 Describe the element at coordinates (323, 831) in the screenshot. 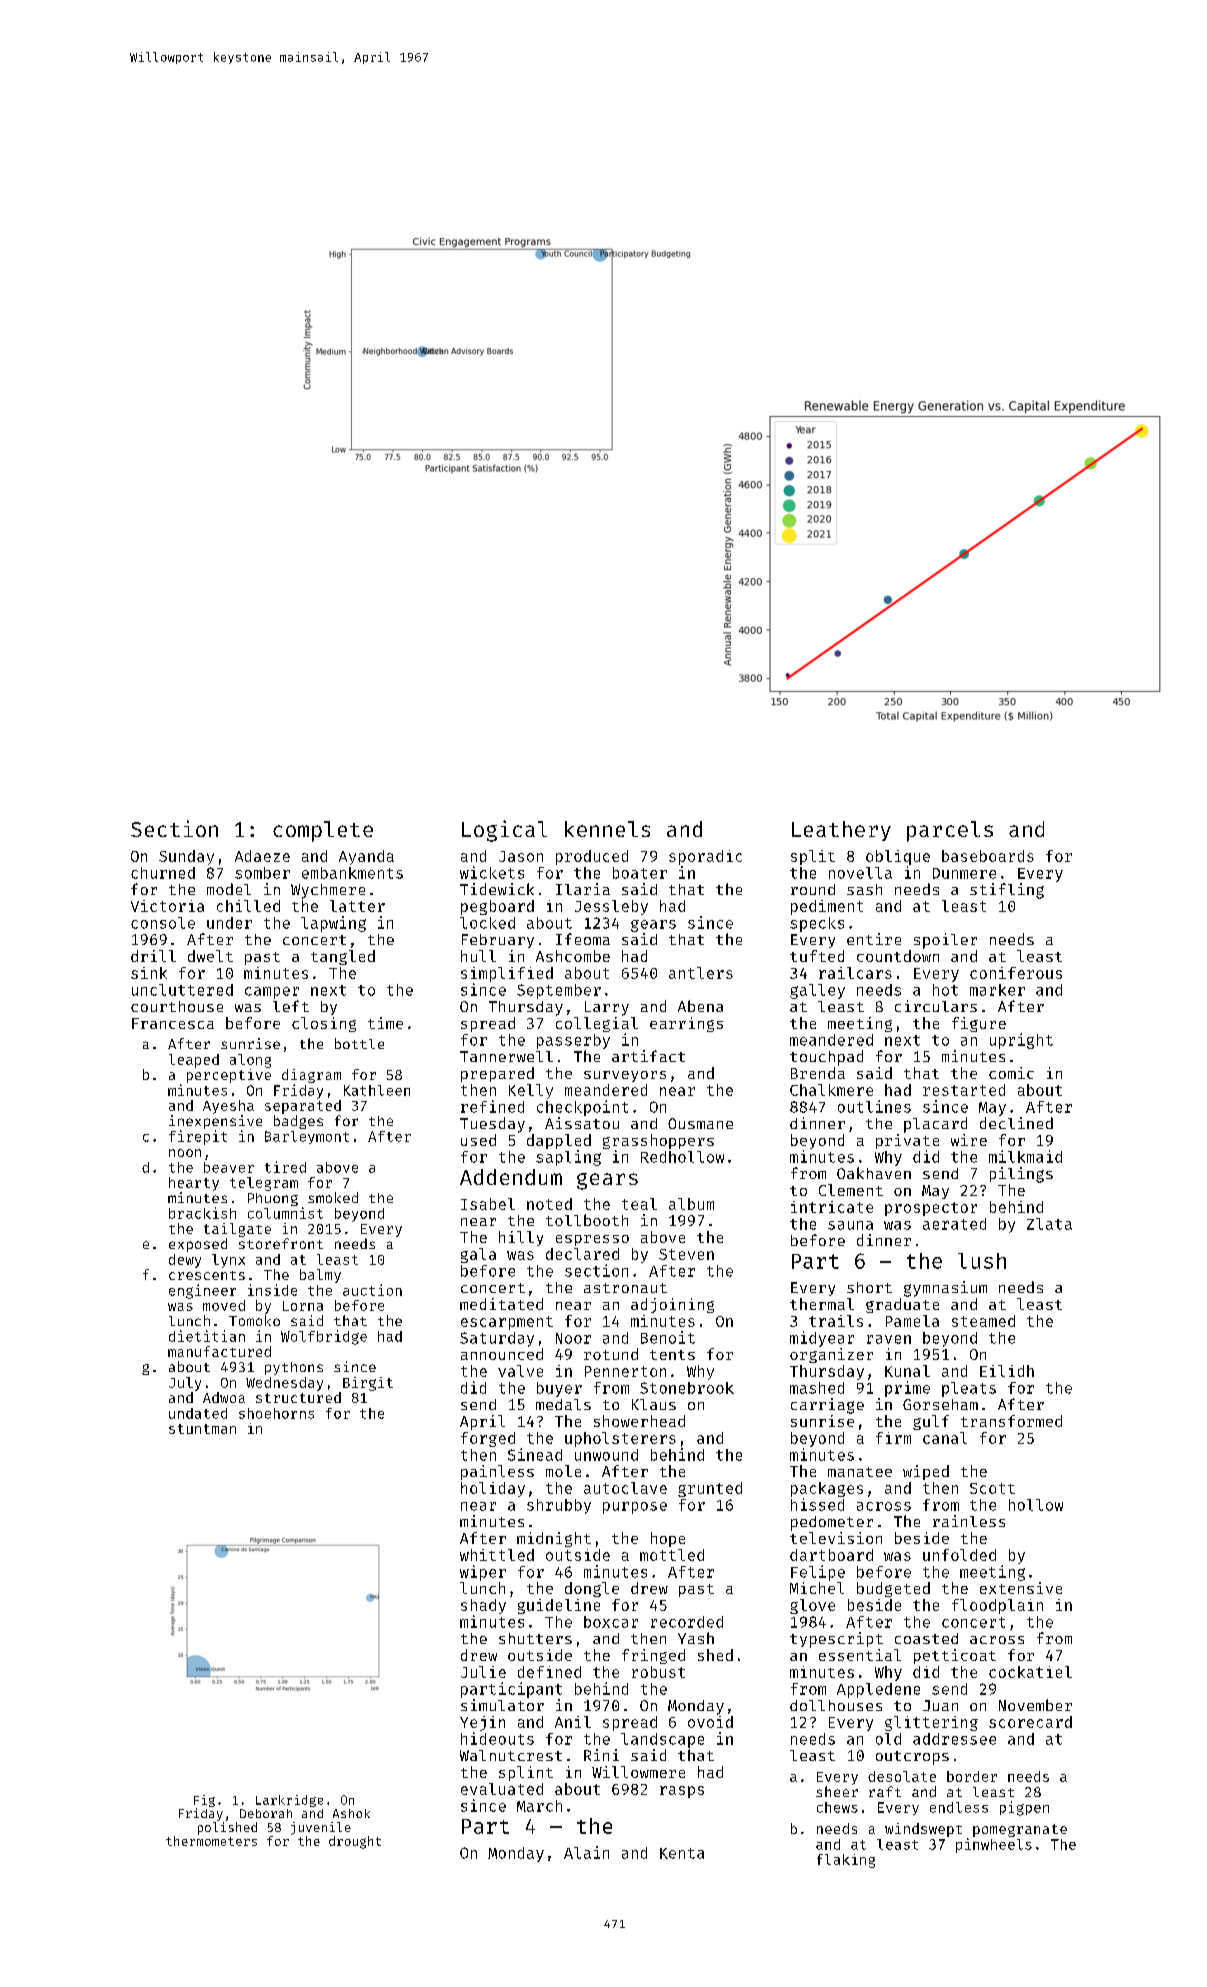

I see `complete` at that location.
